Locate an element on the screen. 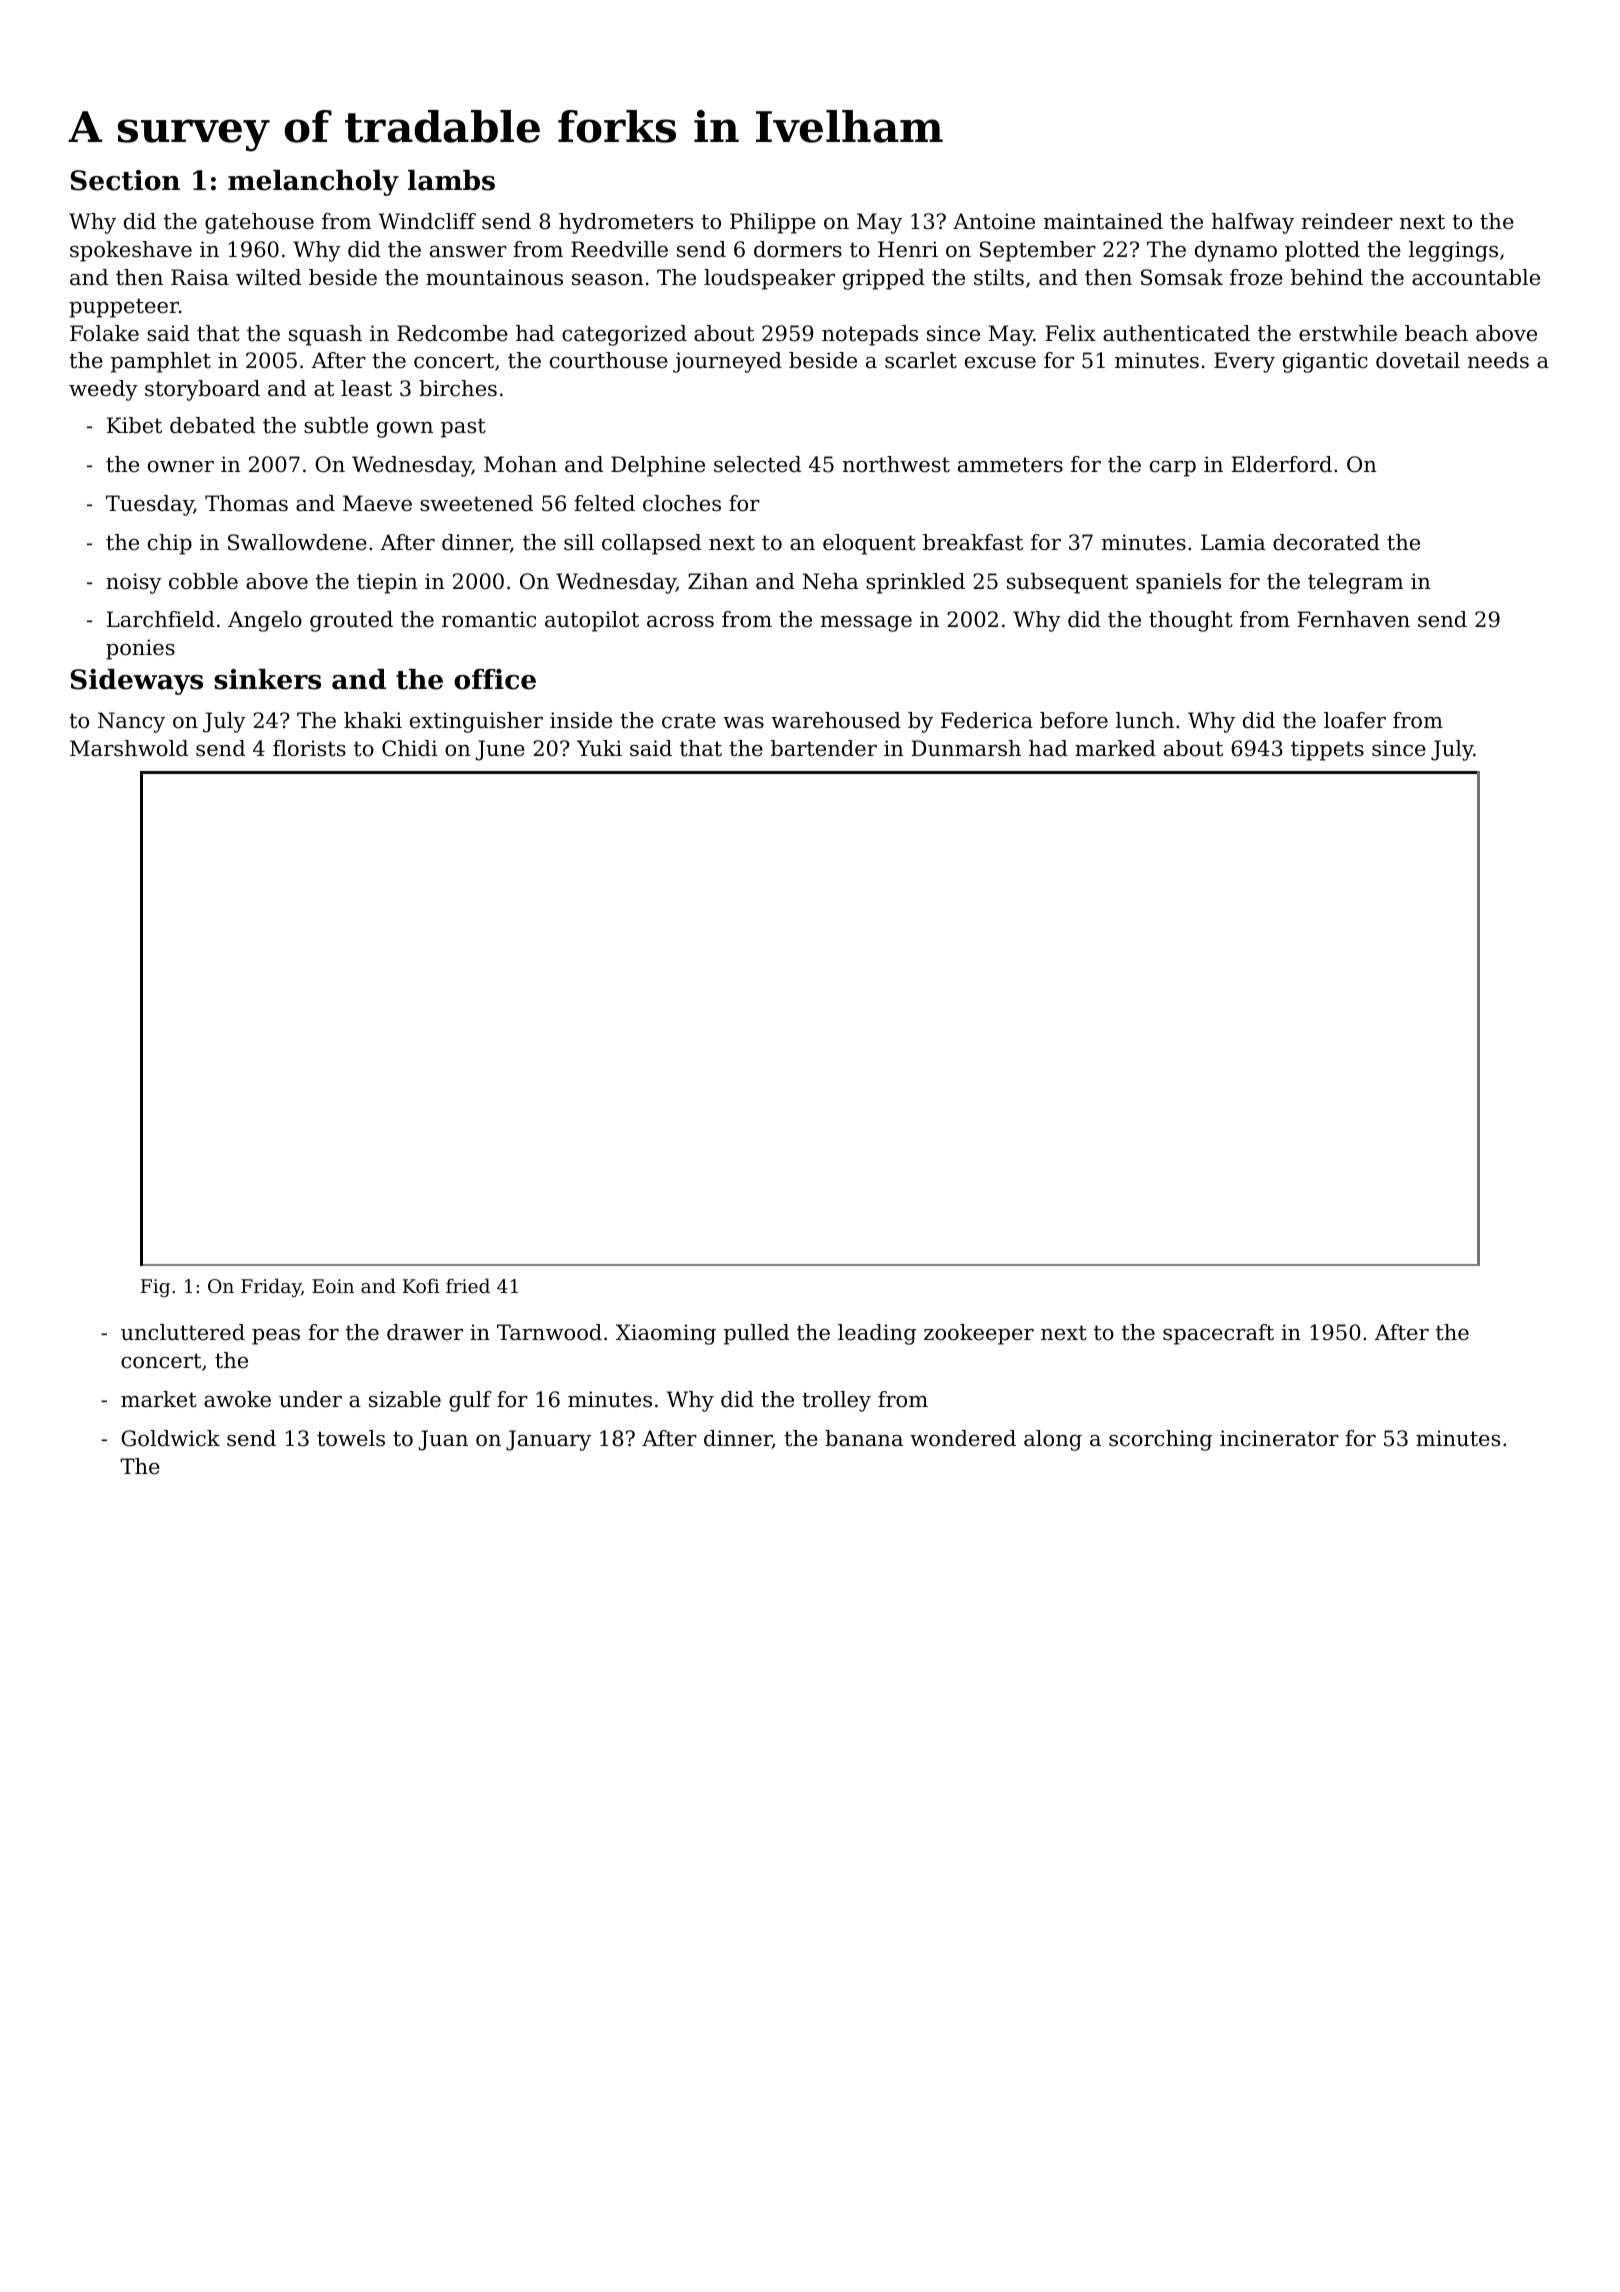  Kibet is located at coordinates (134, 425).
